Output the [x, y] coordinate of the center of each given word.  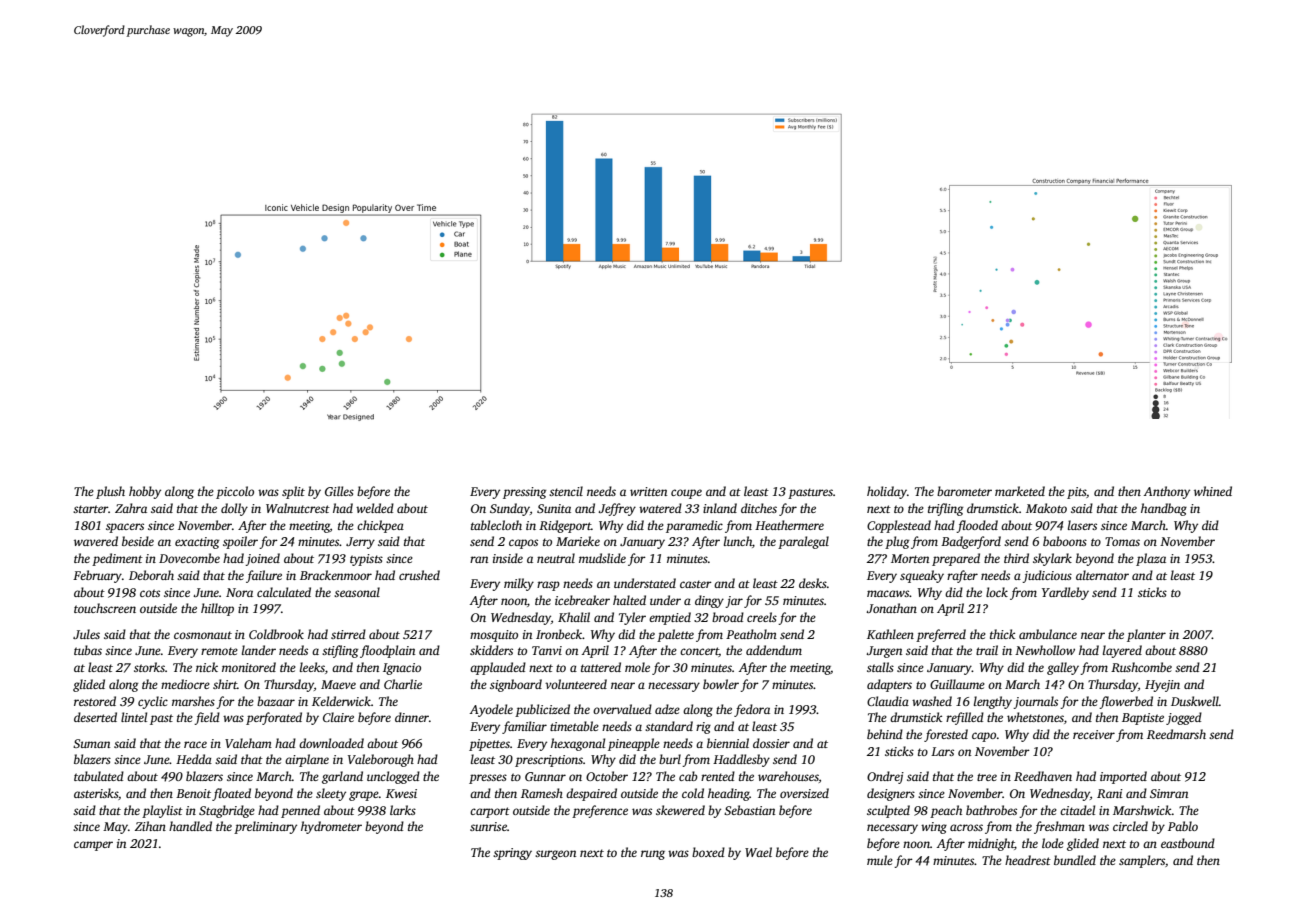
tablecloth [496, 525]
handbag [1164, 509]
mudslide [602, 558]
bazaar [276, 701]
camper [93, 846]
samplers [1142, 861]
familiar [524, 727]
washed [932, 701]
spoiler [240, 542]
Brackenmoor [336, 575]
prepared [956, 559]
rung [653, 855]
